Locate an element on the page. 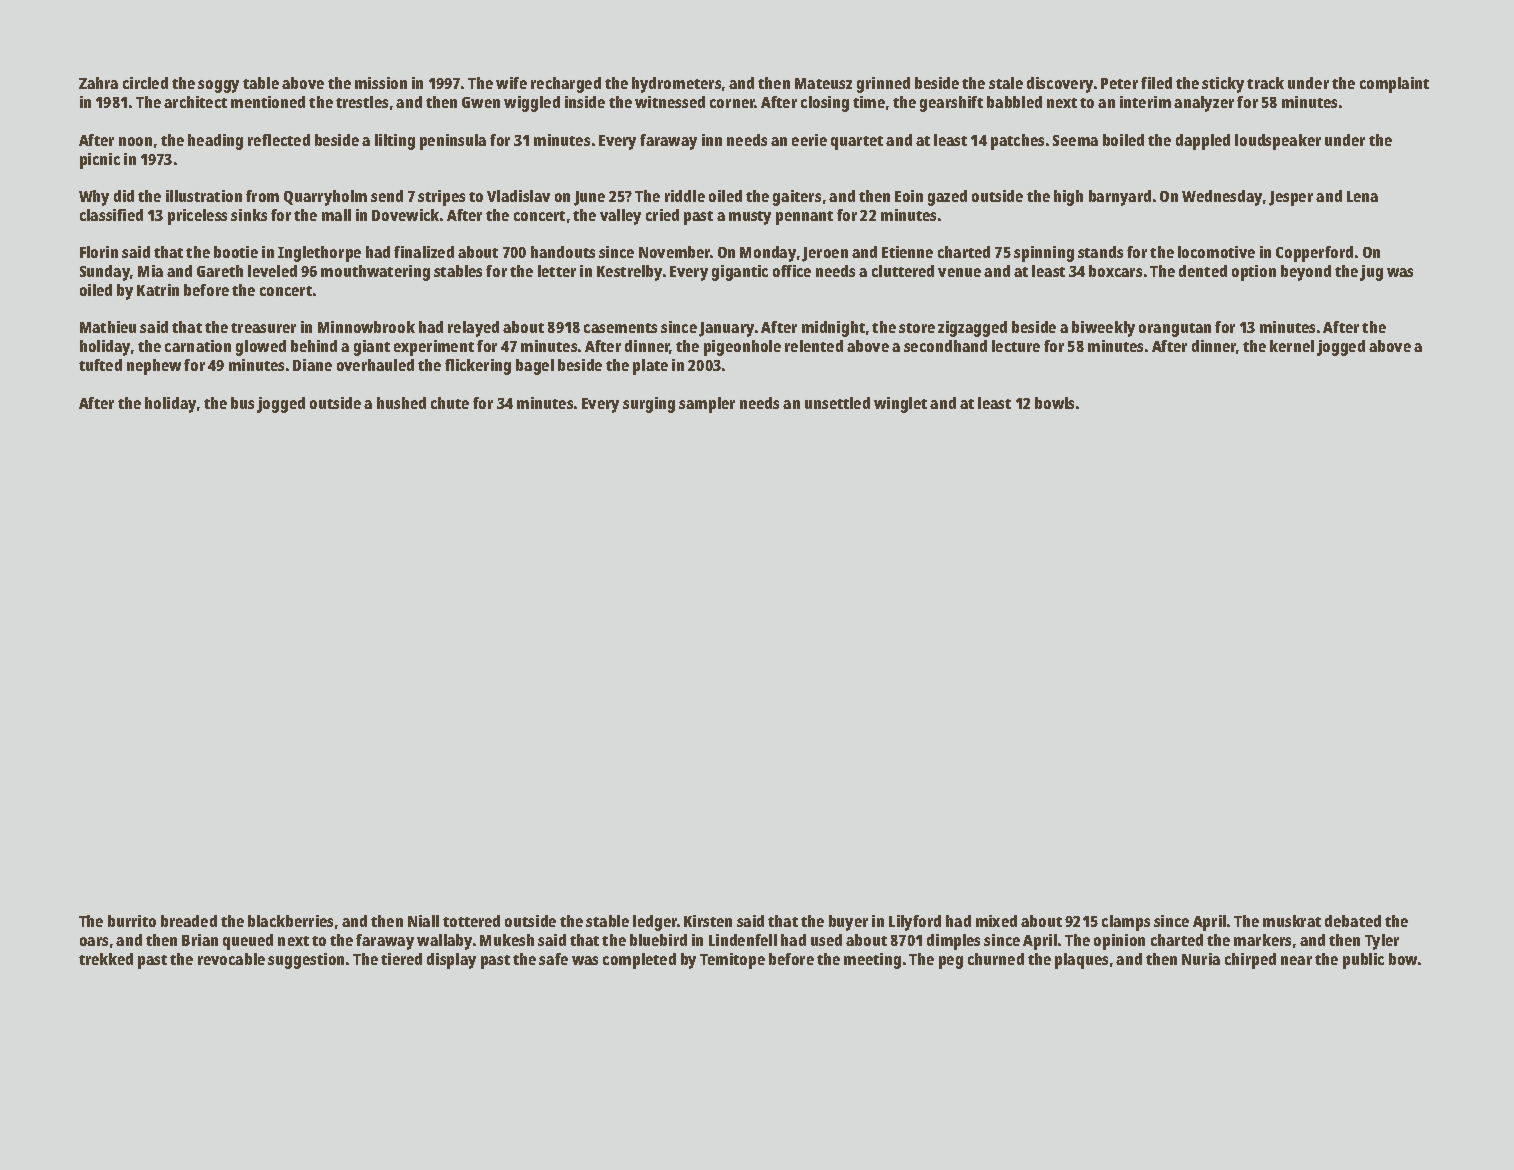 The height and width of the document is (1170, 1514). winglet is located at coordinates (900, 405).
